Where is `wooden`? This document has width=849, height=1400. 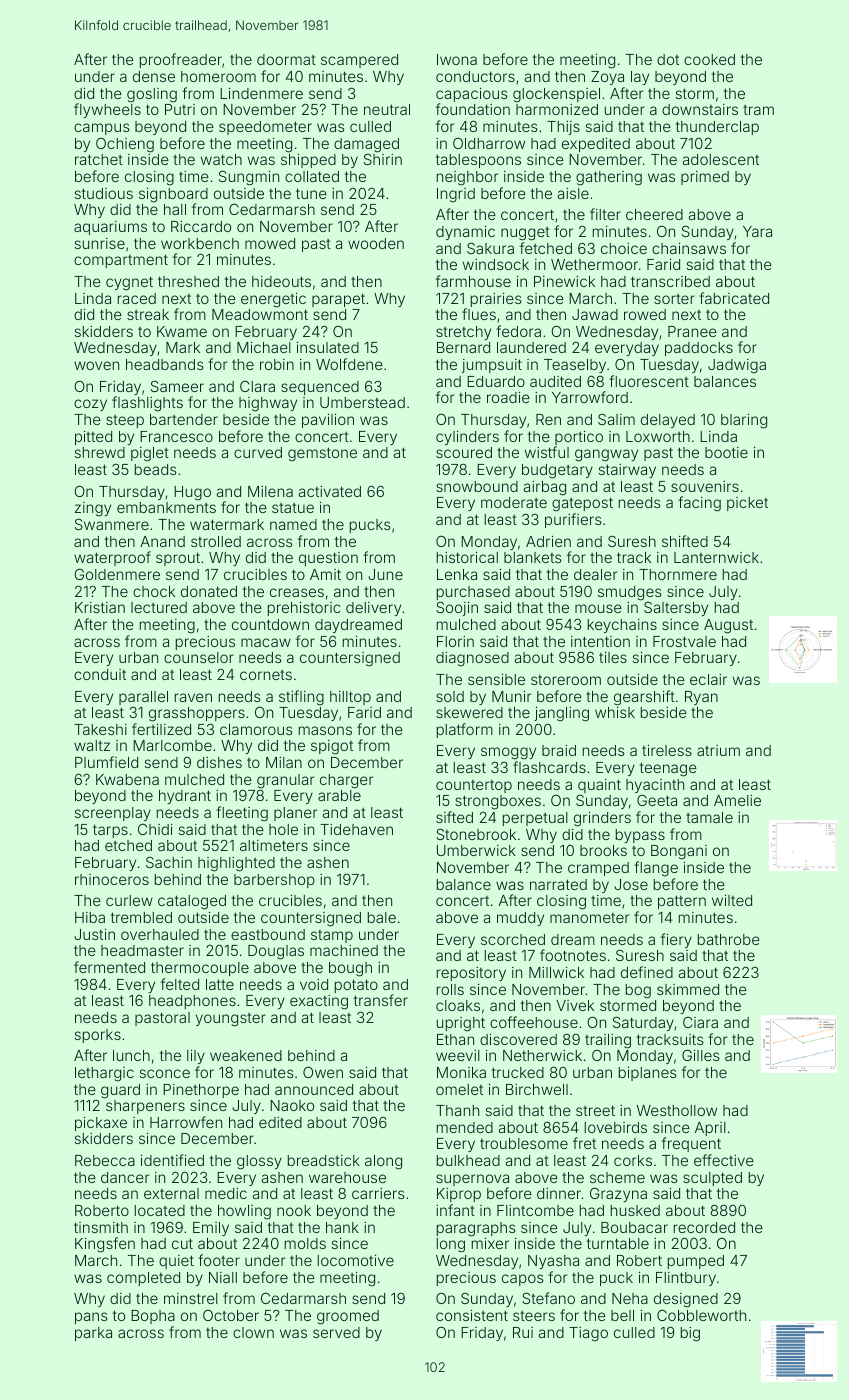
wooden is located at coordinates (376, 243).
